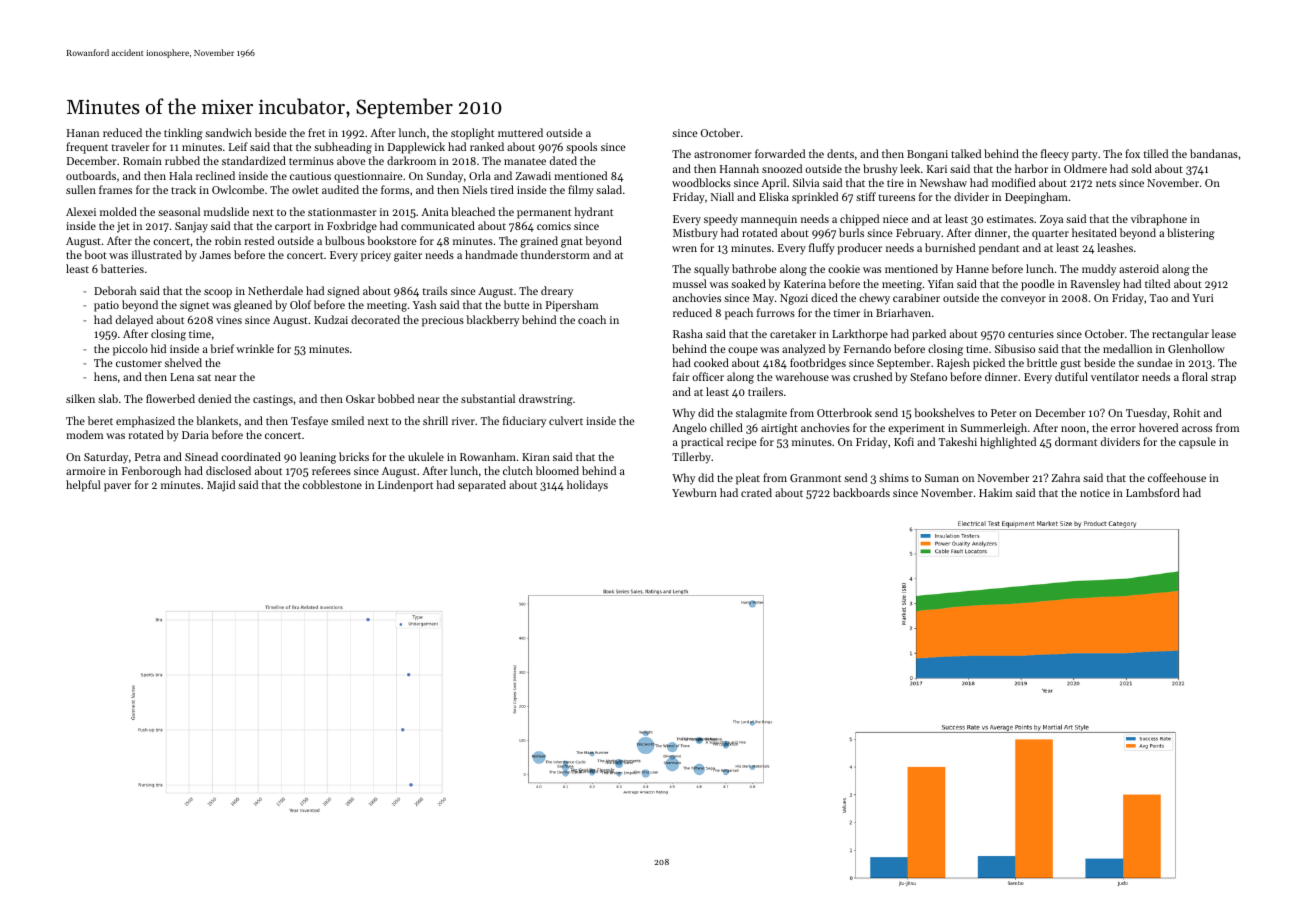 Image resolution: width=1308 pixels, height=924 pixels. I want to click on armoire, so click(86, 471).
